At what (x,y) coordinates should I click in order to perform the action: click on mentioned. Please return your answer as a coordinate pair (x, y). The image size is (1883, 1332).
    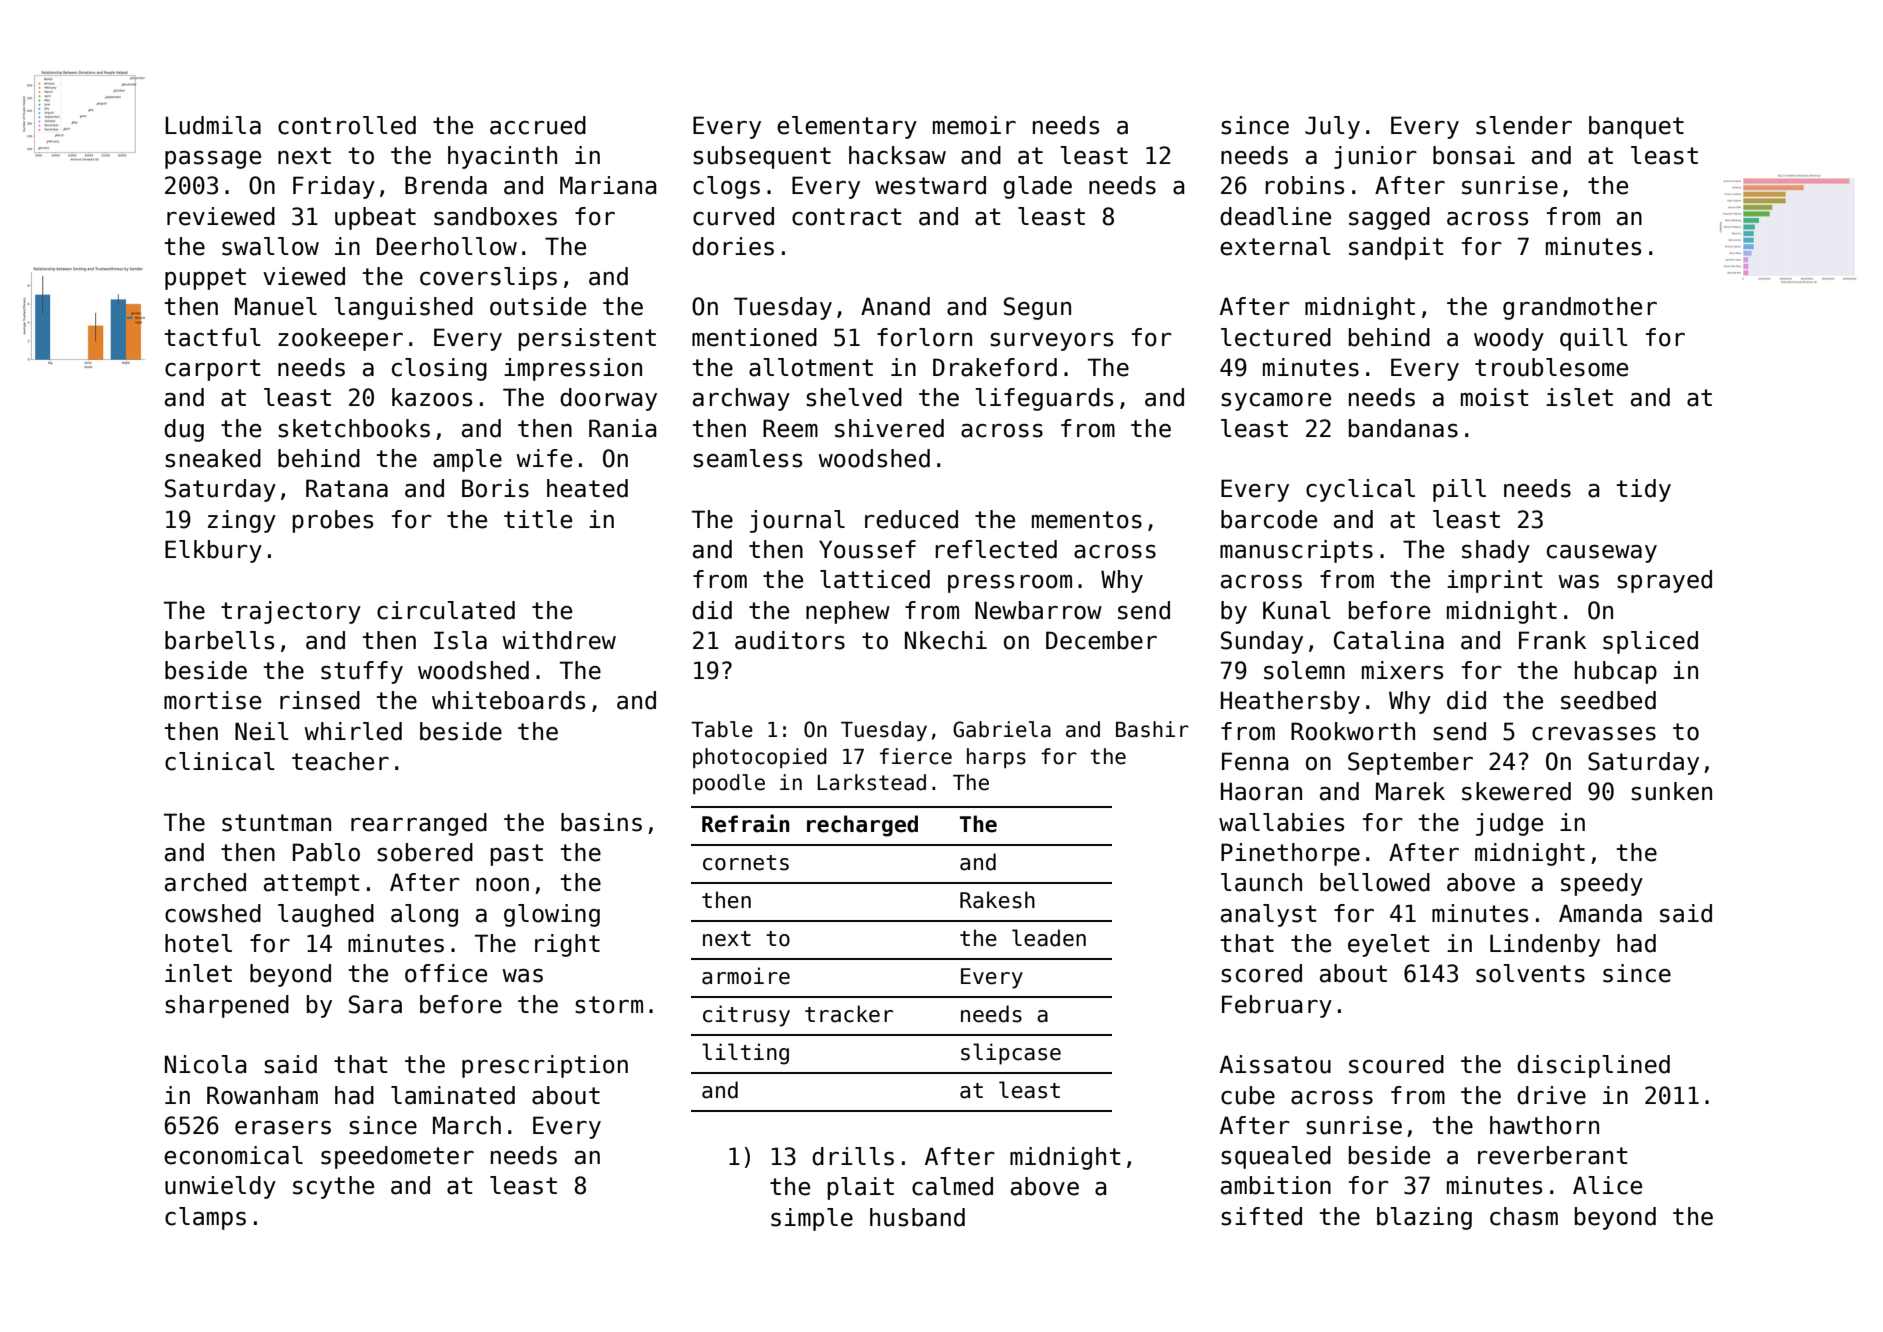
    Looking at the image, I should click on (754, 337).
